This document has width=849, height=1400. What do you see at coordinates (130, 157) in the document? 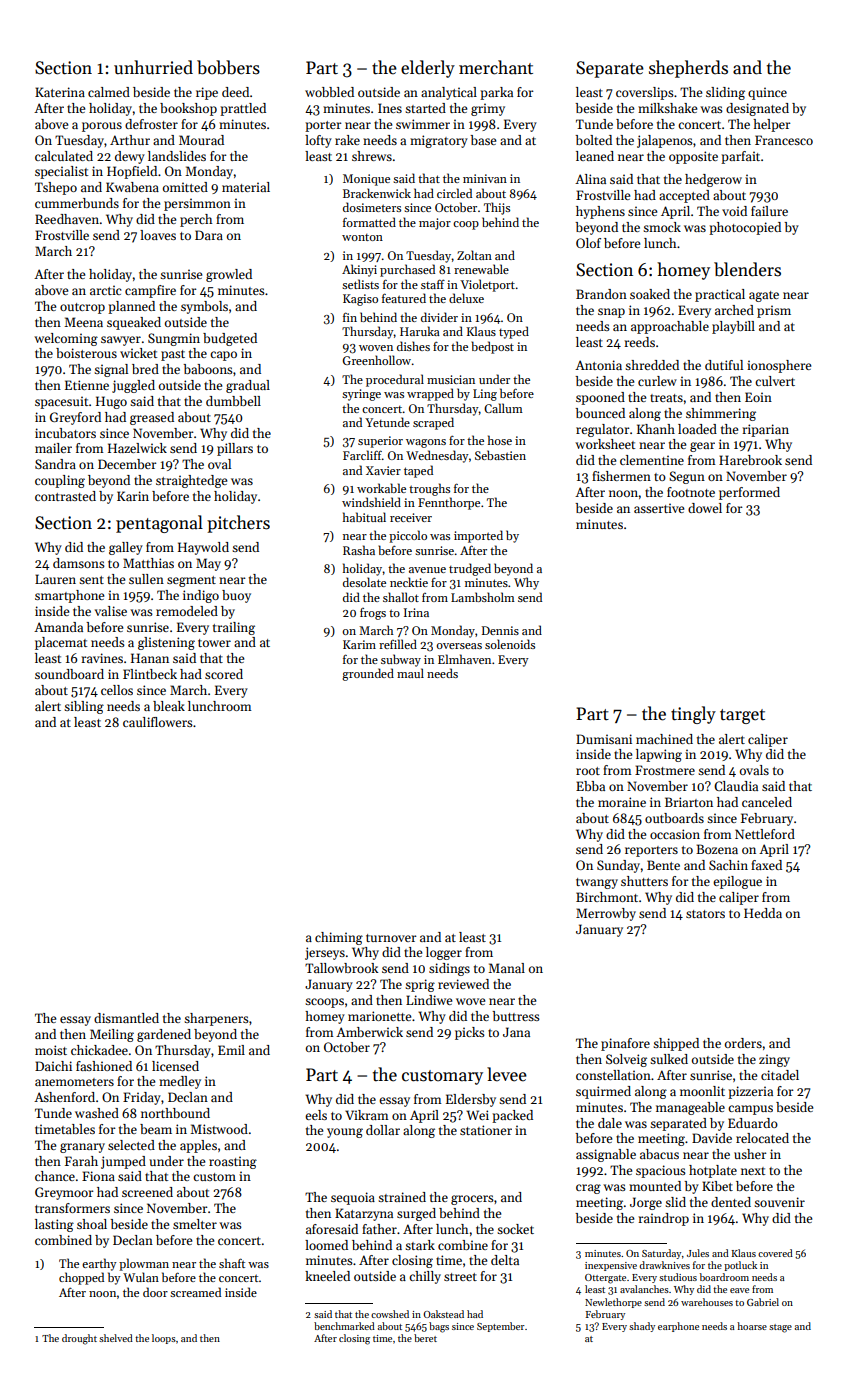
I see `dewy` at bounding box center [130, 157].
